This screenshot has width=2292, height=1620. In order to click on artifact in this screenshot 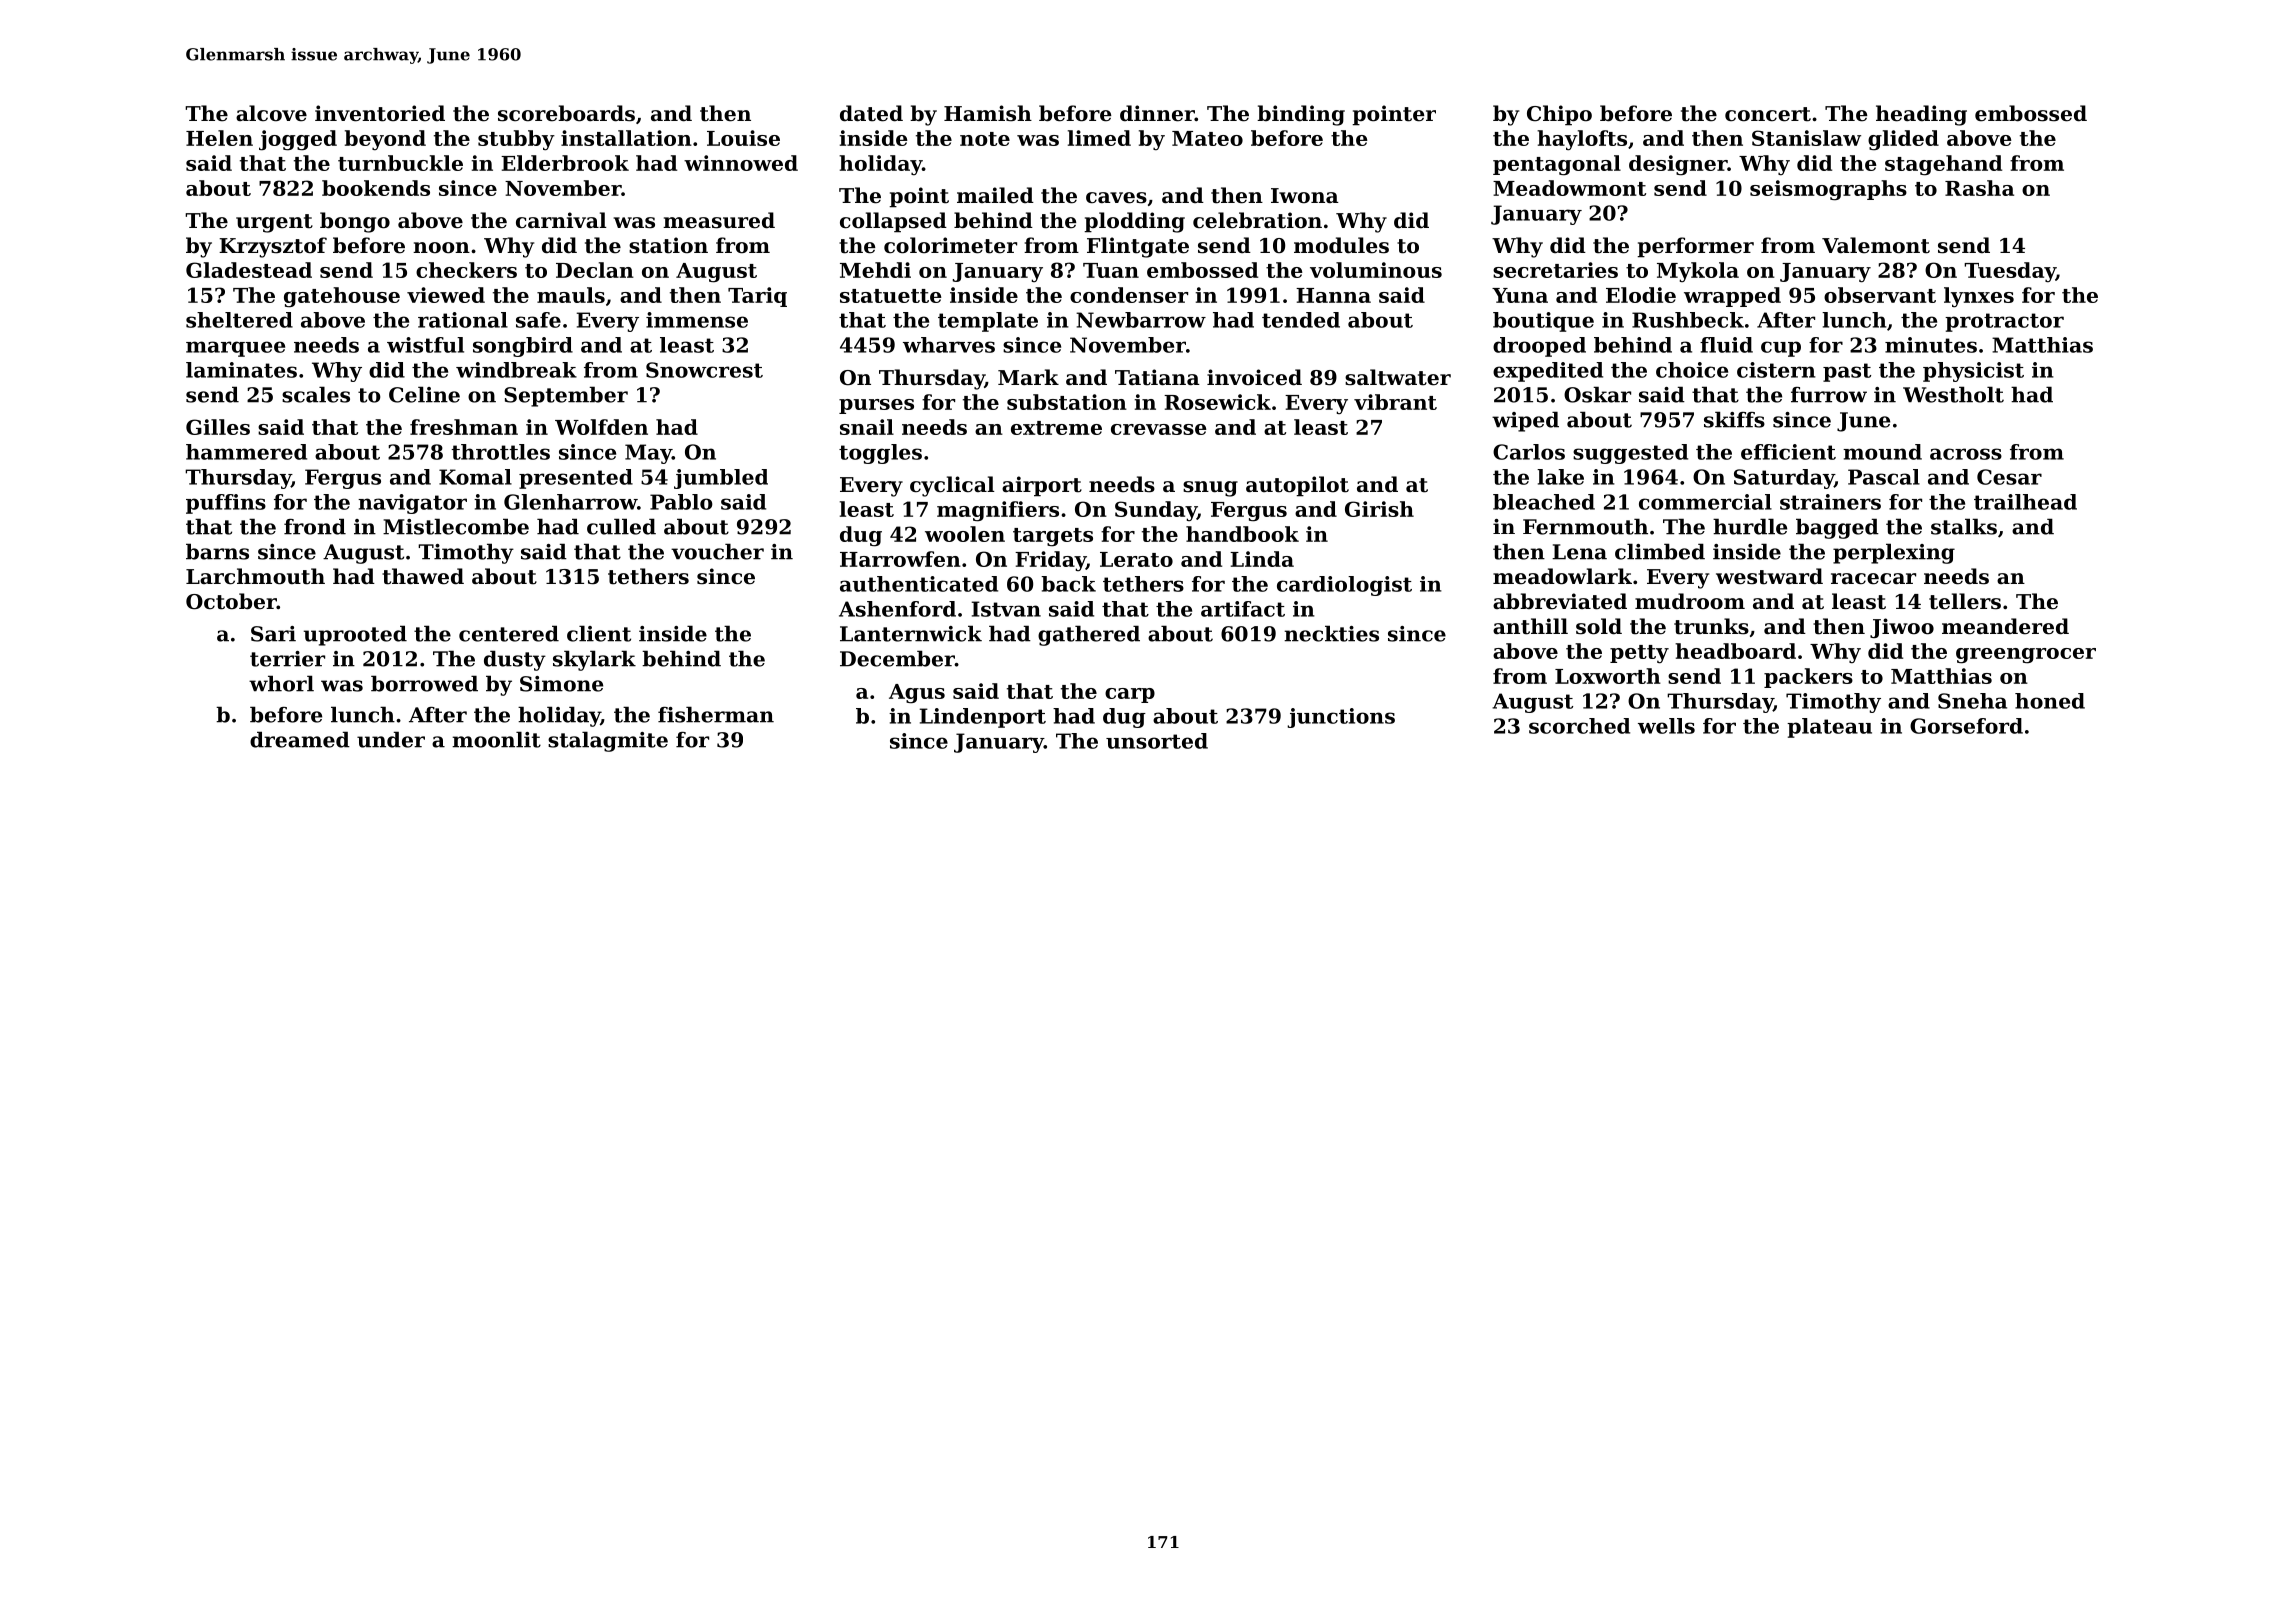, I will do `click(1243, 609)`.
